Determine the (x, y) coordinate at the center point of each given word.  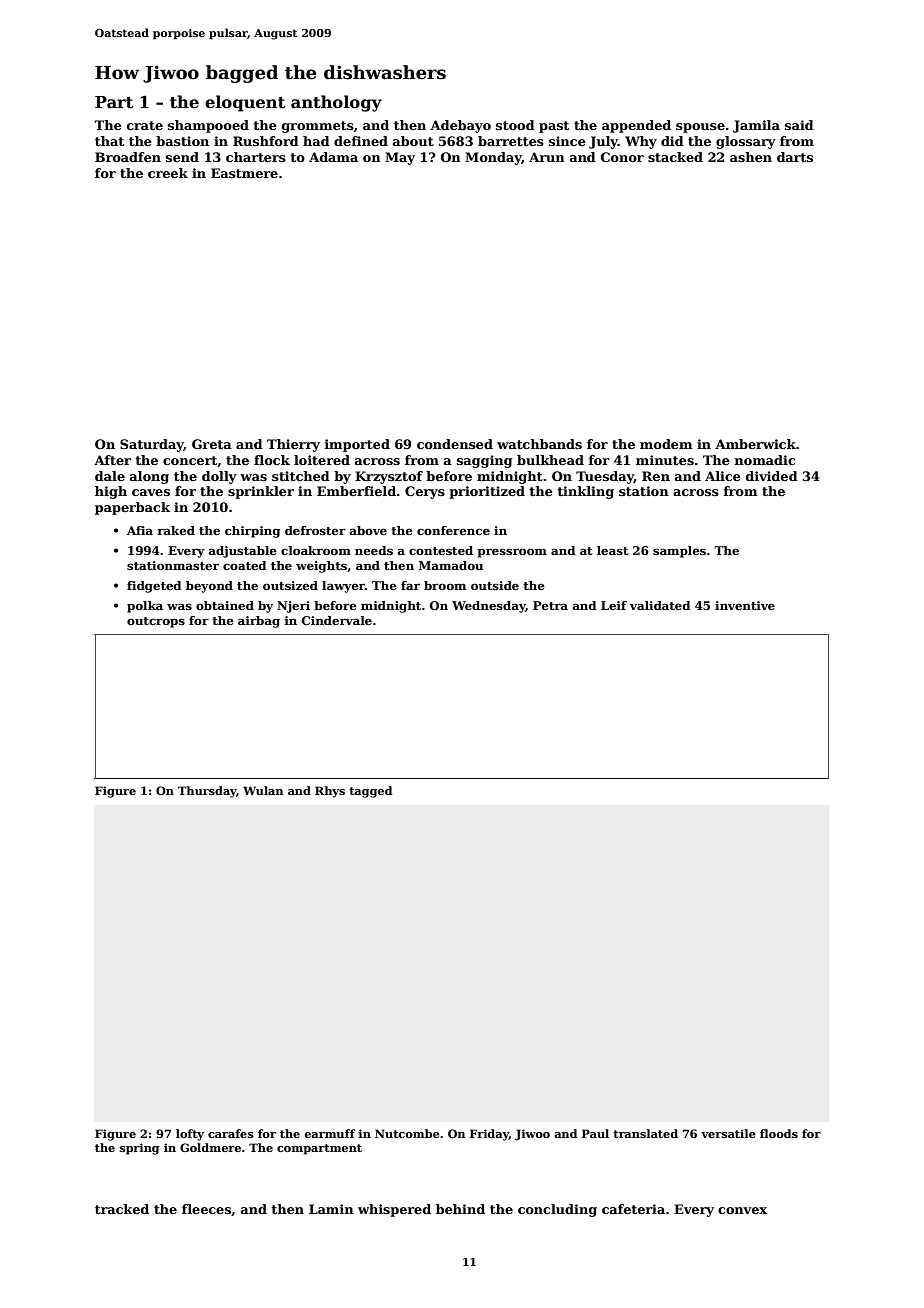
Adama (333, 157)
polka (145, 607)
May (400, 158)
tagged (370, 792)
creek (168, 173)
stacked (675, 157)
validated (660, 605)
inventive (745, 605)
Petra (550, 605)
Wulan (263, 790)
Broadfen (128, 157)
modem (666, 444)
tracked (122, 1209)
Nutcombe (407, 1133)
